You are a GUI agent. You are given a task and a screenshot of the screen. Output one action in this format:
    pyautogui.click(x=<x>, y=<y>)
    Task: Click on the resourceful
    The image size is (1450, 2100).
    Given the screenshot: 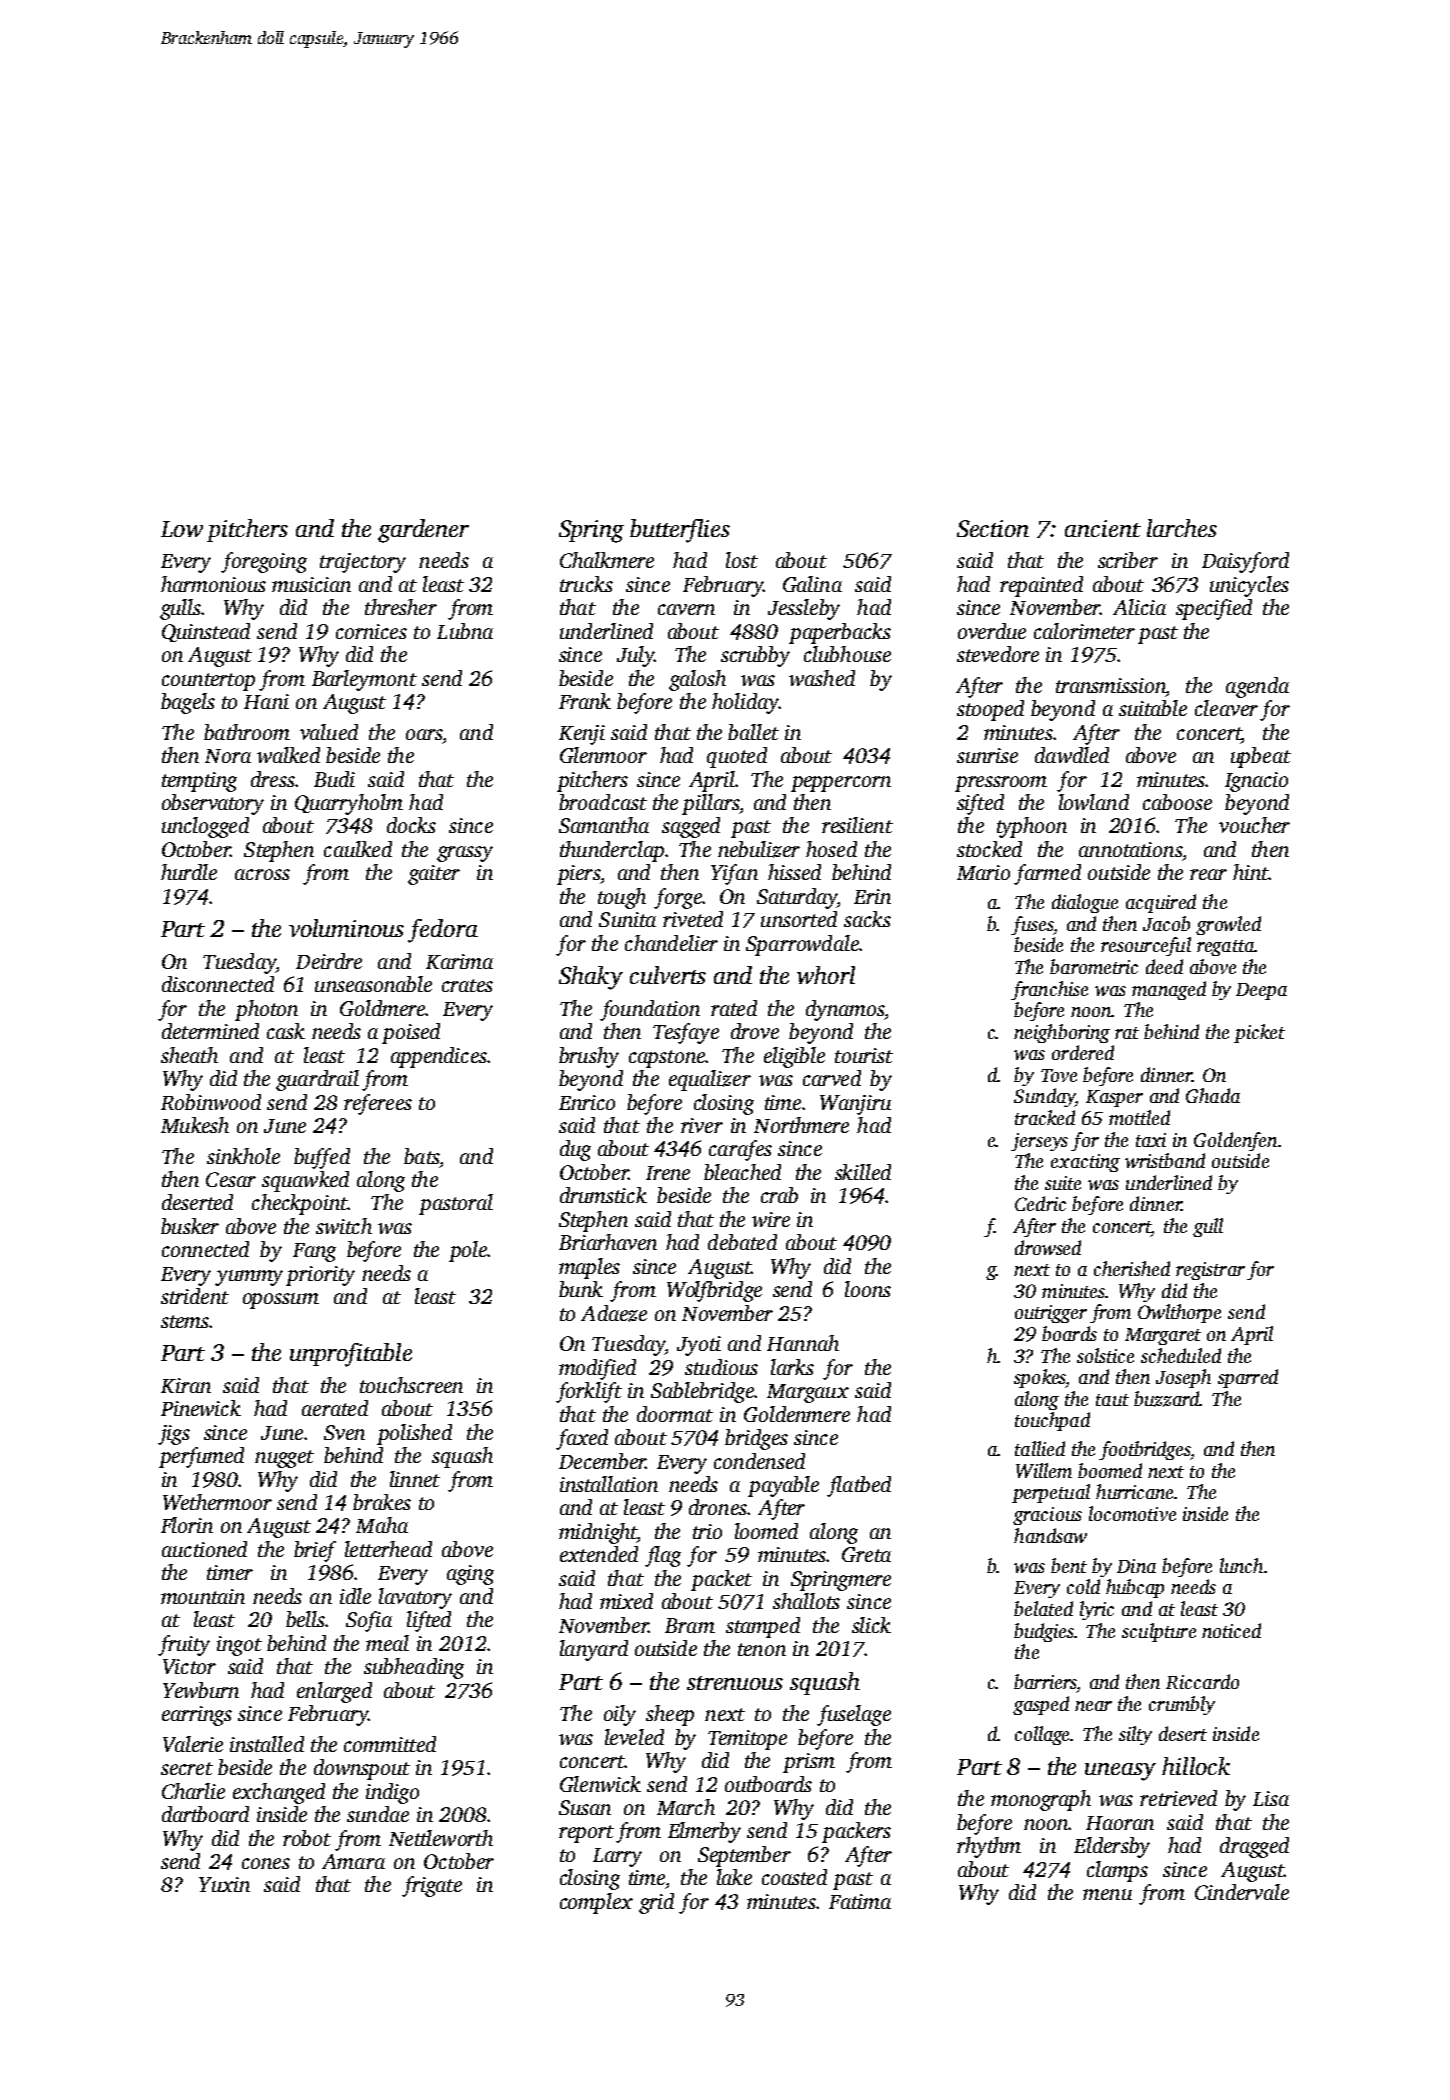 What is the action you would take?
    pyautogui.click(x=1146, y=946)
